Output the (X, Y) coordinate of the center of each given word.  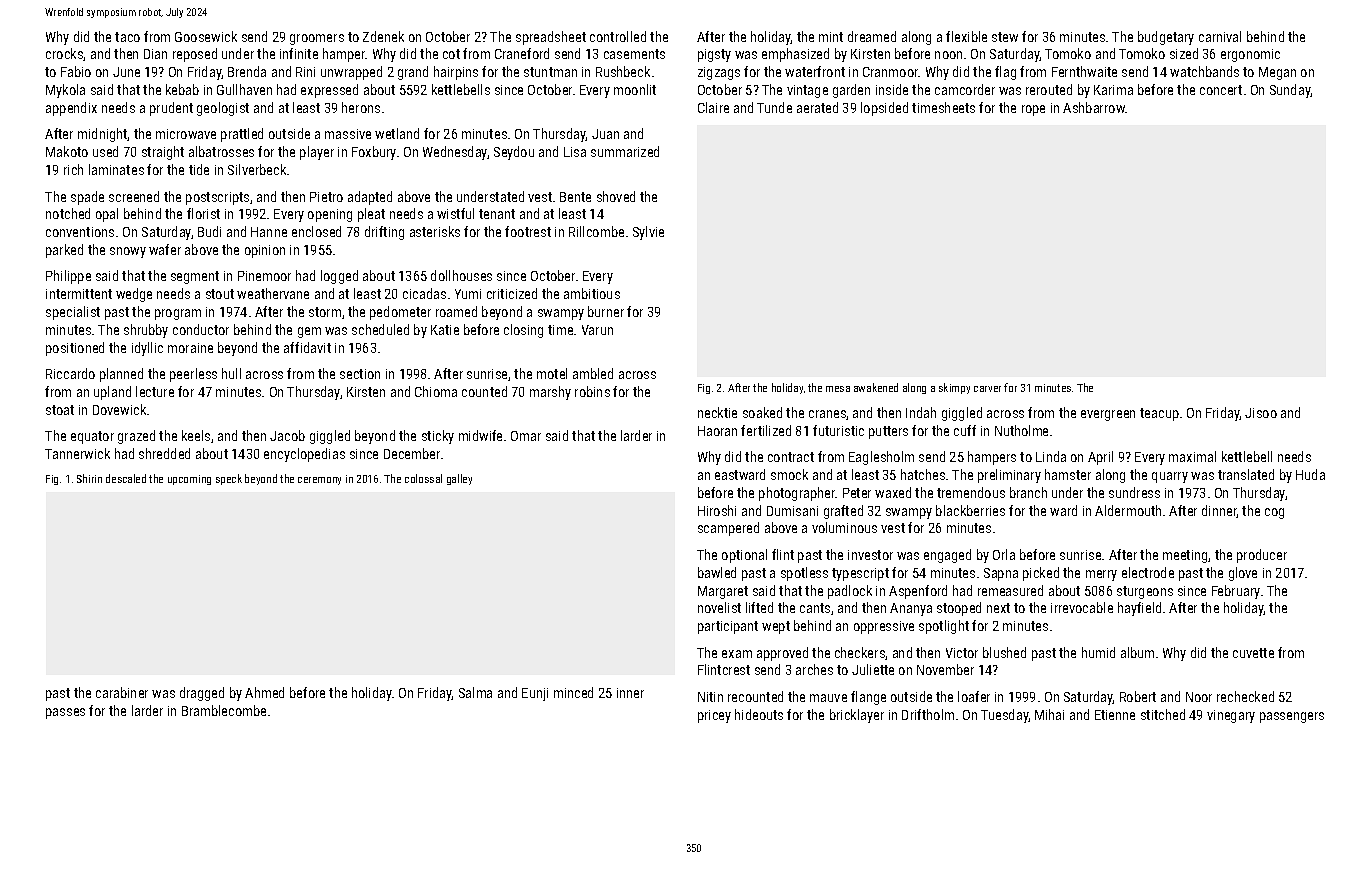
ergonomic (1250, 55)
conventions (80, 232)
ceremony (319, 481)
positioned (75, 349)
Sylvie (648, 233)
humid (1098, 652)
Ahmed (264, 692)
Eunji (535, 694)
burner (606, 311)
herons (361, 107)
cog (1274, 513)
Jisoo (1261, 413)
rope (1033, 110)
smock (789, 474)
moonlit (635, 89)
